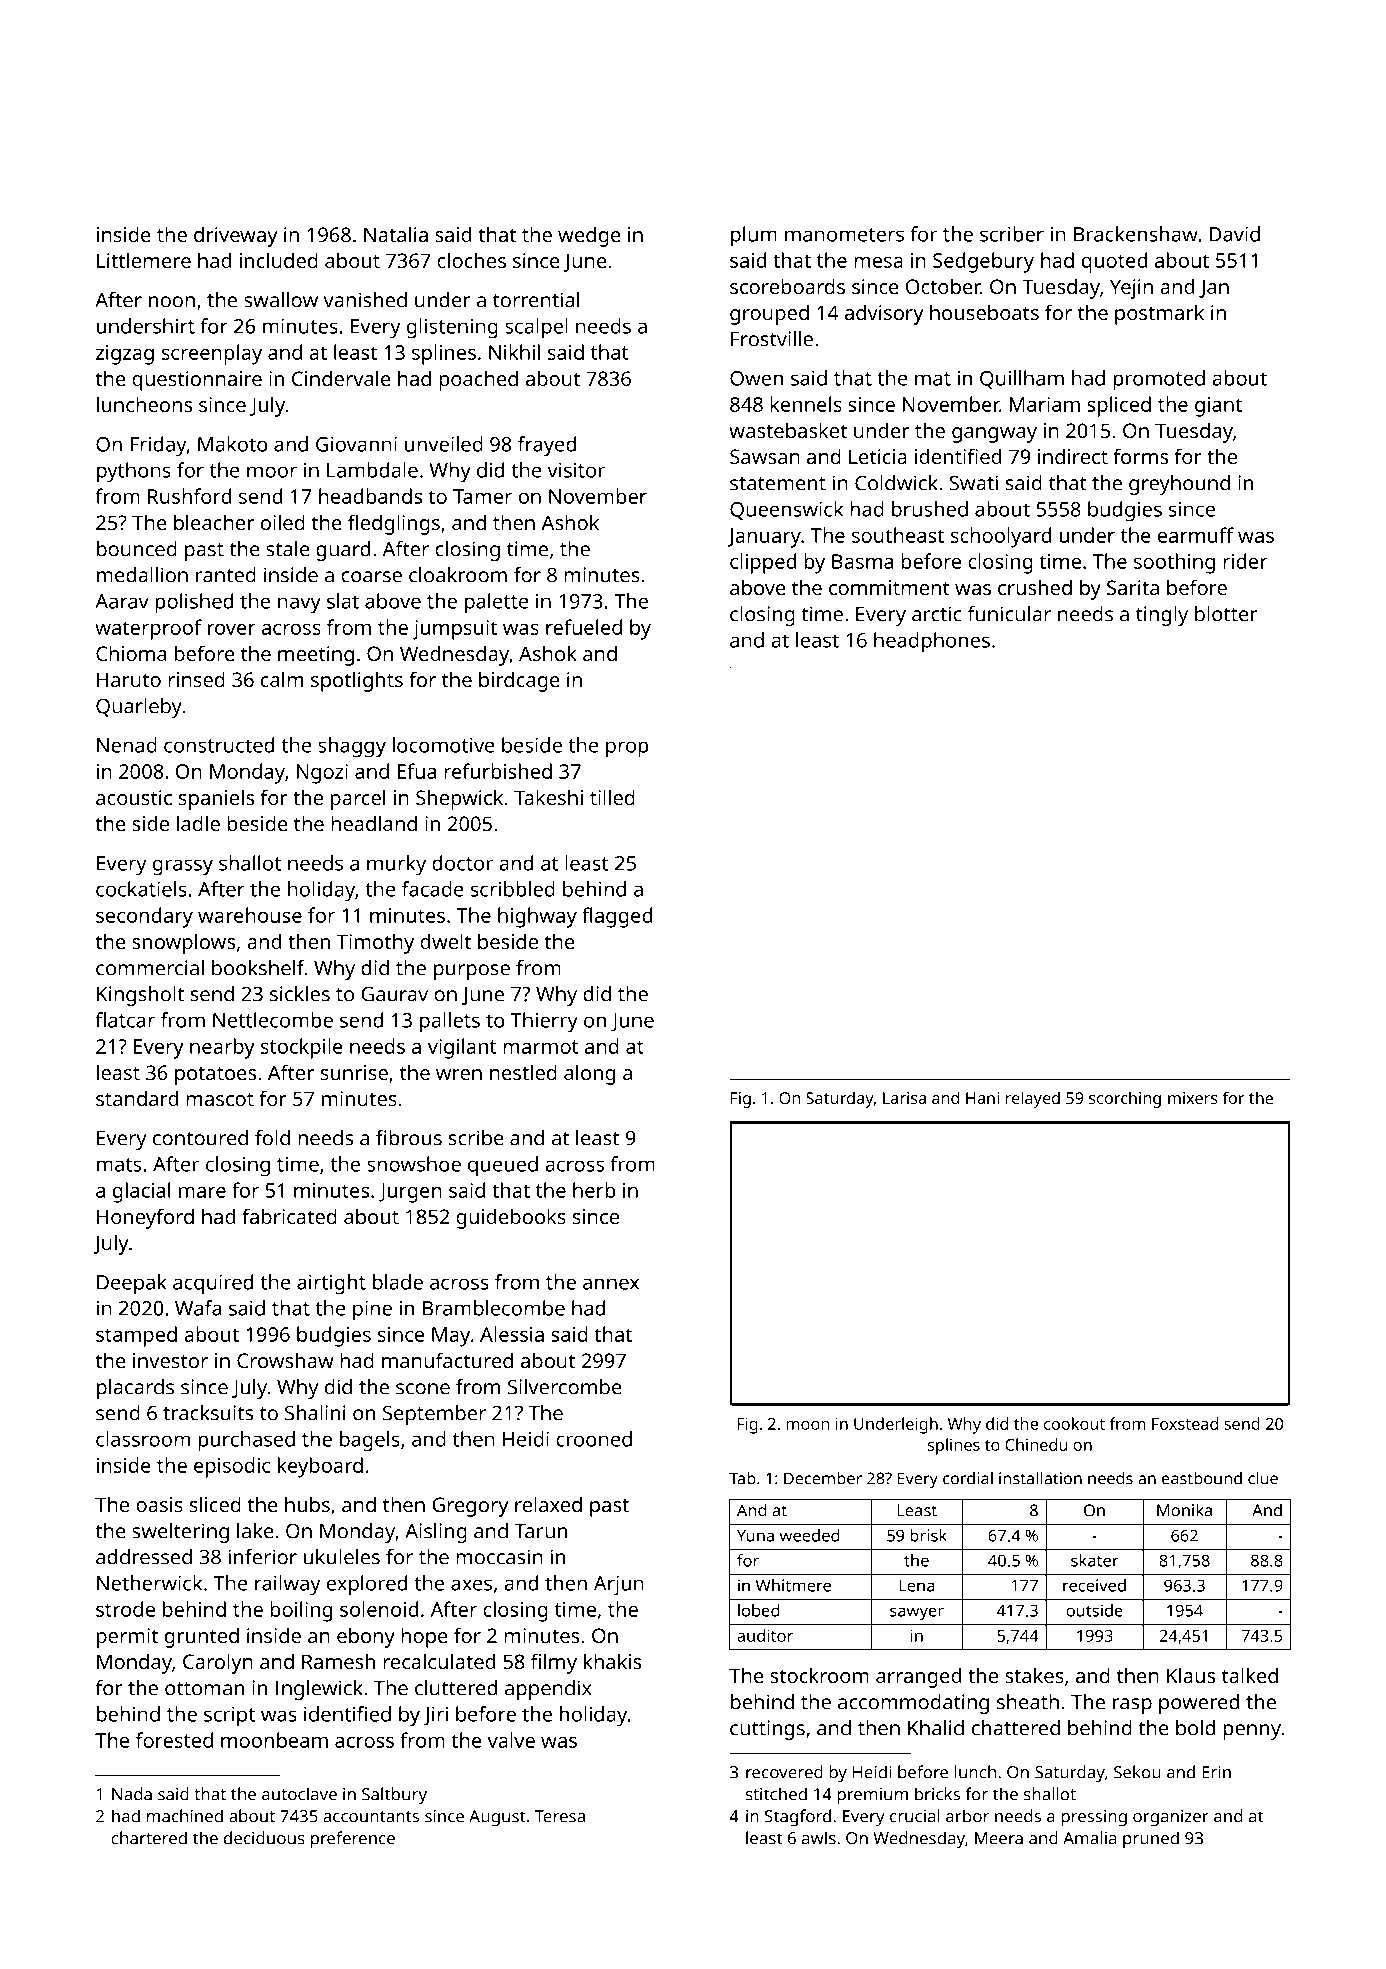 Image resolution: width=1386 pixels, height=1969 pixels. What do you see at coordinates (132, 1794) in the document?
I see `Nada` at bounding box center [132, 1794].
